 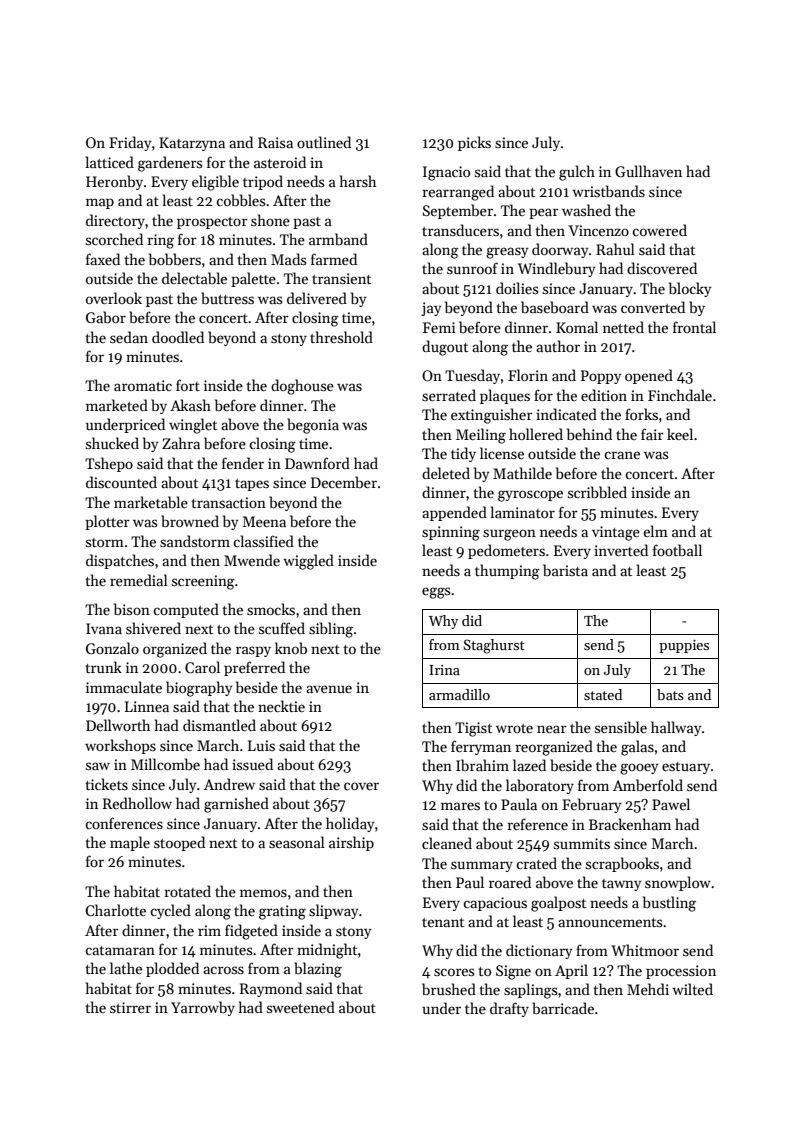 I want to click on cycled, so click(x=170, y=911).
